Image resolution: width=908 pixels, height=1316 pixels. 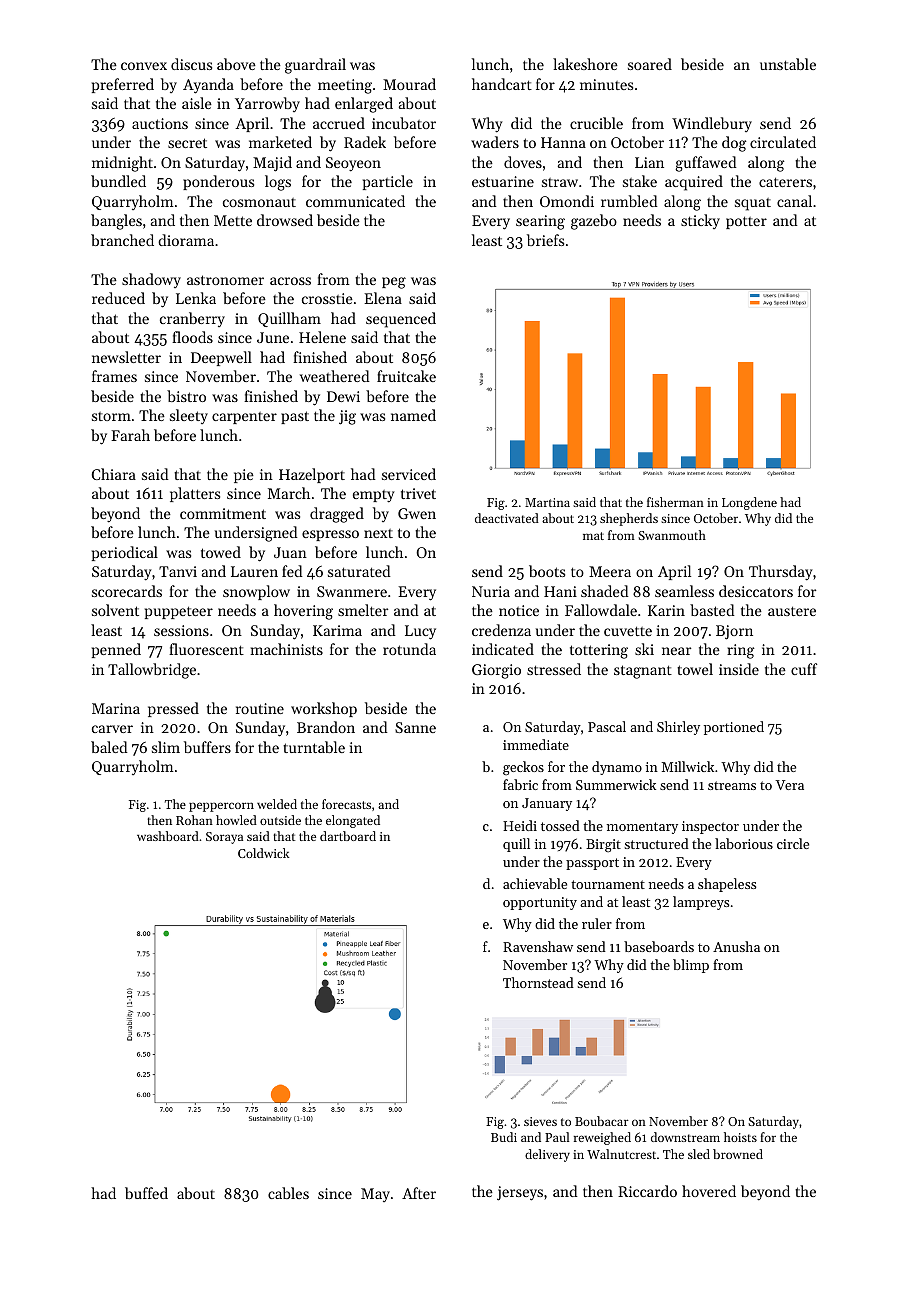 I want to click on jerseys, so click(x=520, y=1193).
